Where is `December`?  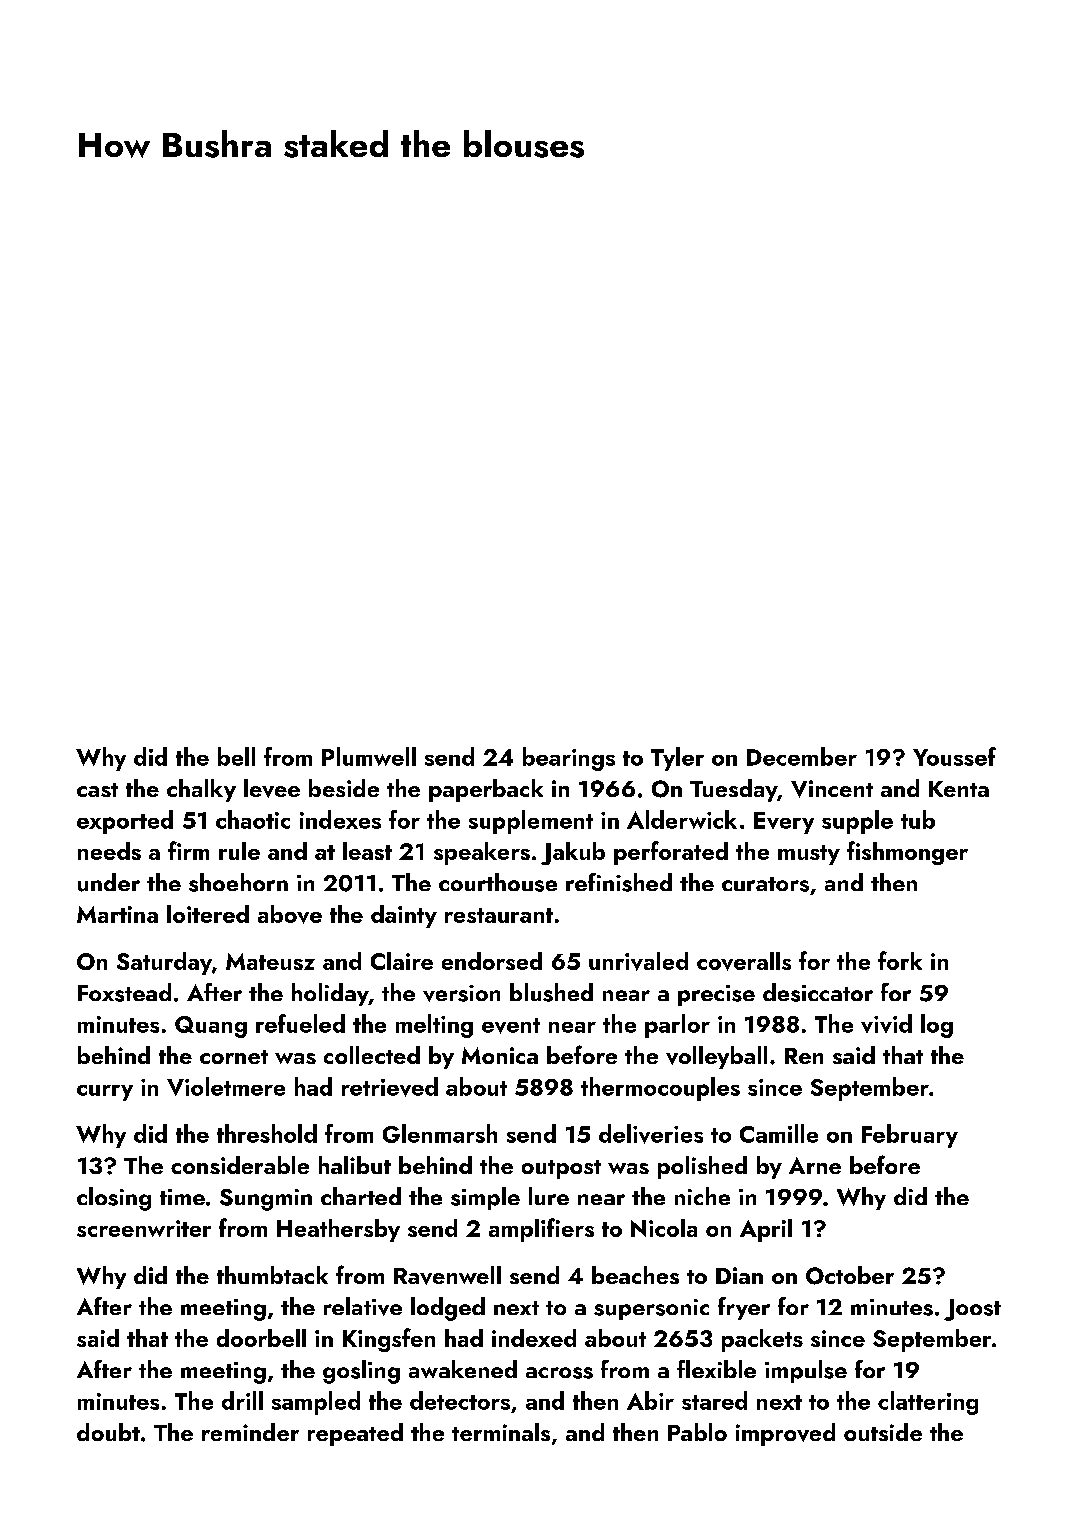
December is located at coordinates (802, 756).
